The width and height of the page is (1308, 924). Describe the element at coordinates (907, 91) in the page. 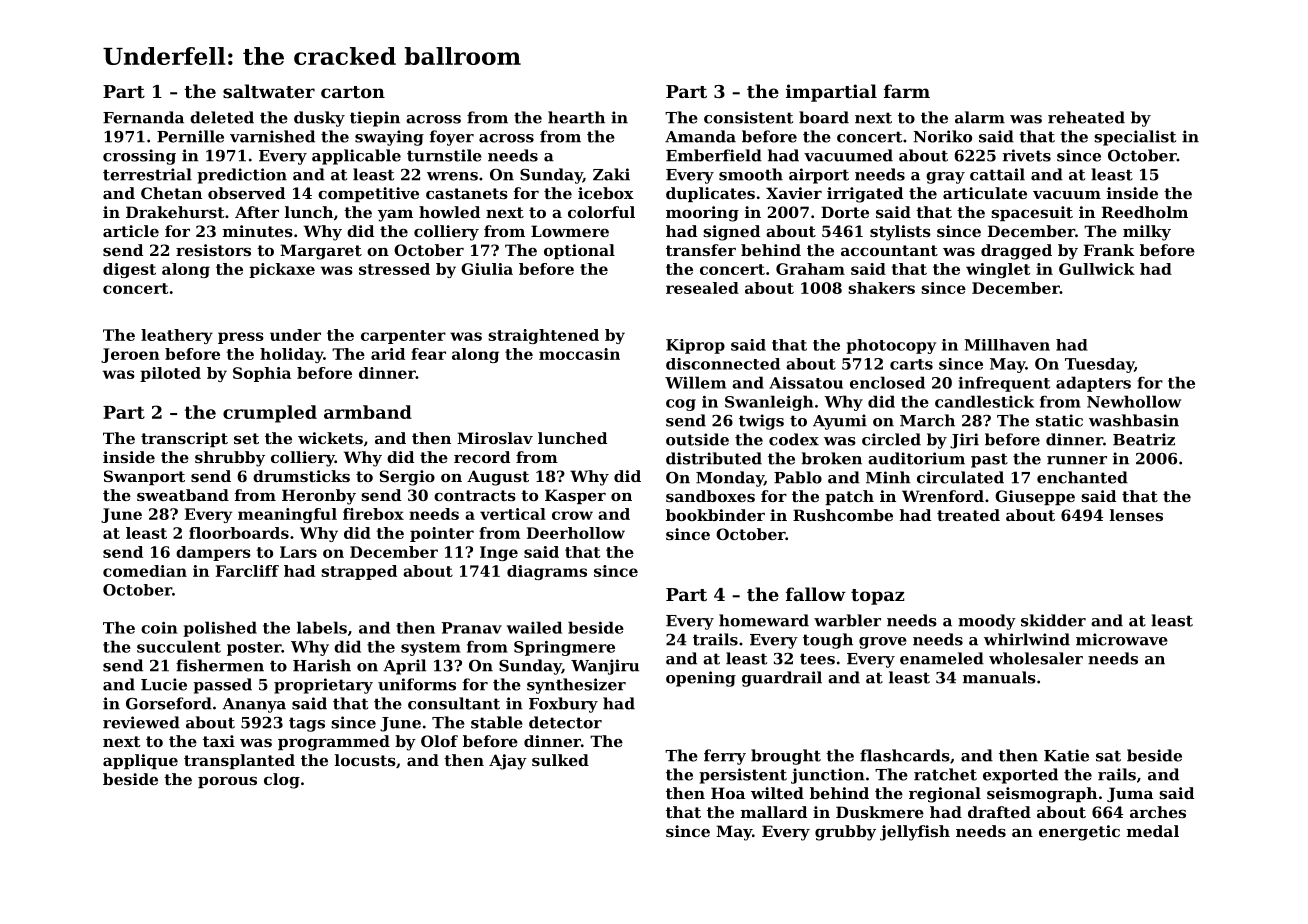

I see `farm` at that location.
